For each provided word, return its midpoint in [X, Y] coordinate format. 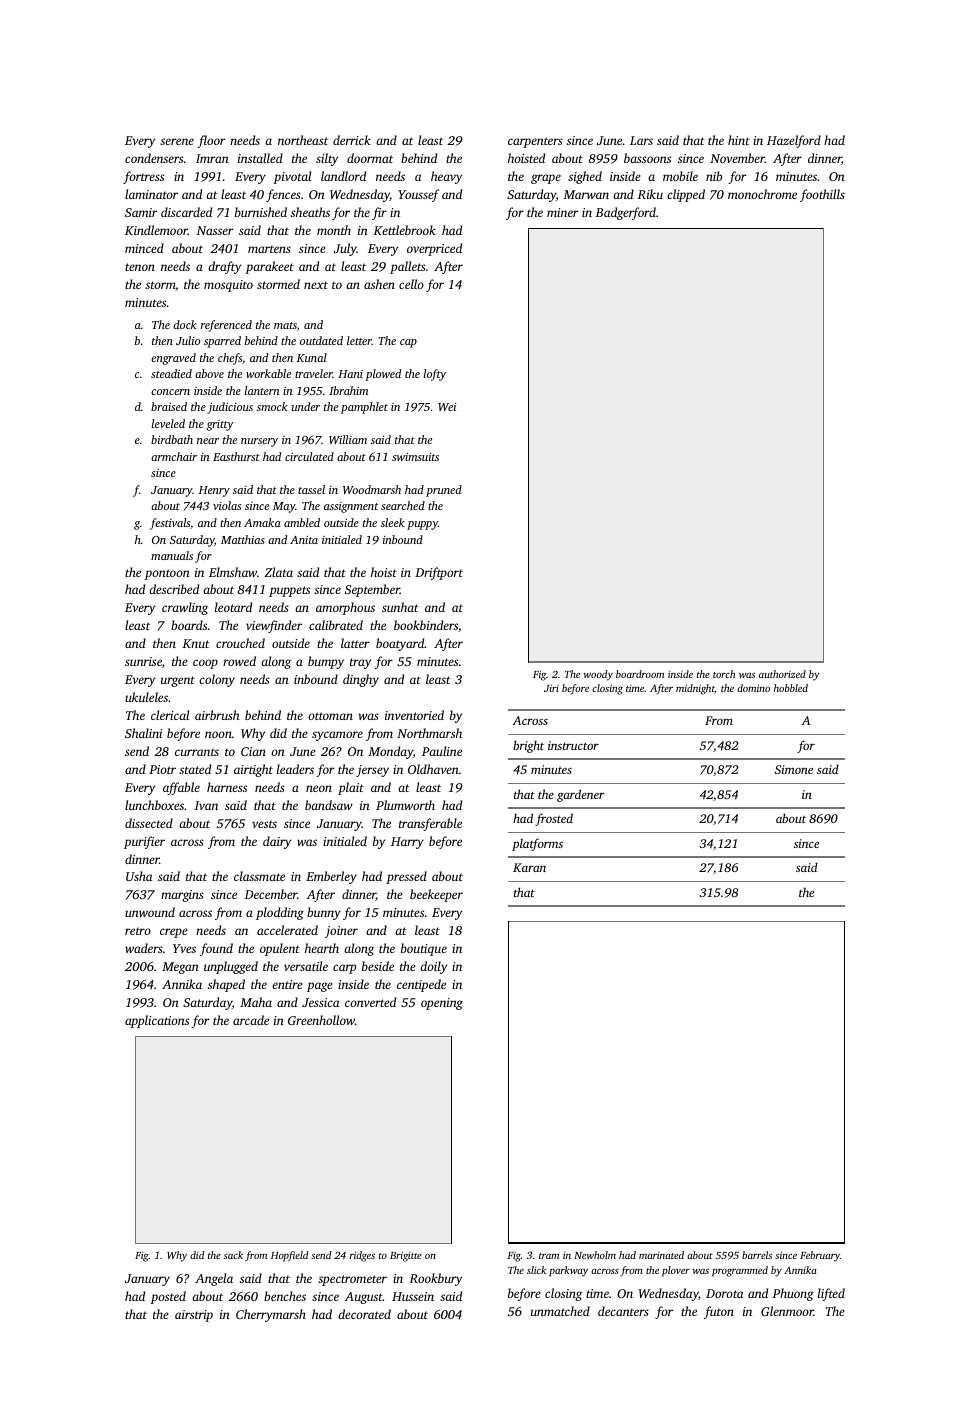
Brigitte [406, 1256]
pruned [444, 491]
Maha [256, 1002]
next [316, 285]
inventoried [414, 715]
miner [562, 212]
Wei [447, 407]
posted [168, 1297]
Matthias [243, 539]
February [820, 1256]
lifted [831, 1294]
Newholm [595, 1255]
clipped [686, 195]
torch [724, 674]
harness [227, 787]
